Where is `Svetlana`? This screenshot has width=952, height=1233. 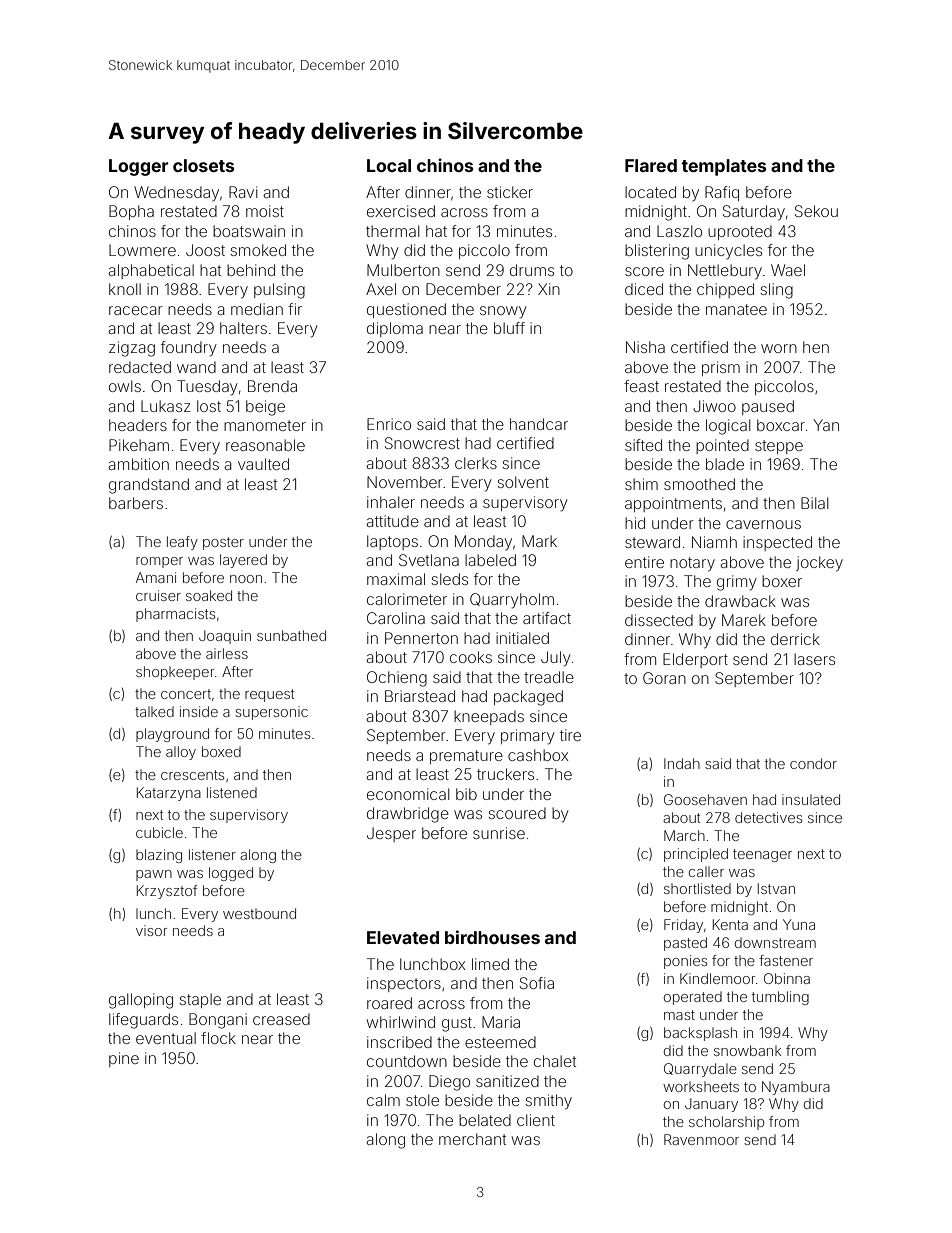
Svetlana is located at coordinates (429, 560).
